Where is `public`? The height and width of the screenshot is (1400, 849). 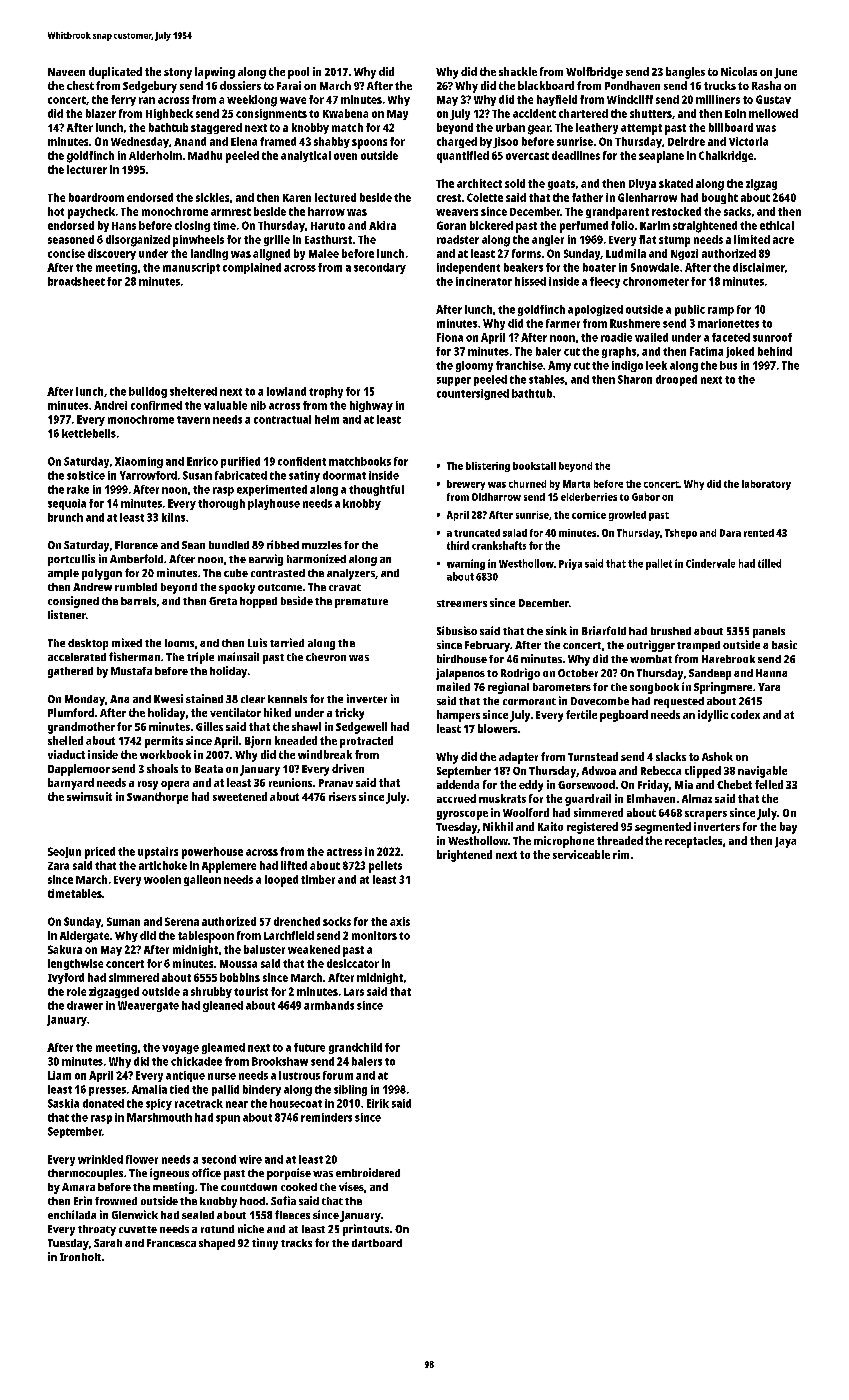 public is located at coordinates (690, 310).
